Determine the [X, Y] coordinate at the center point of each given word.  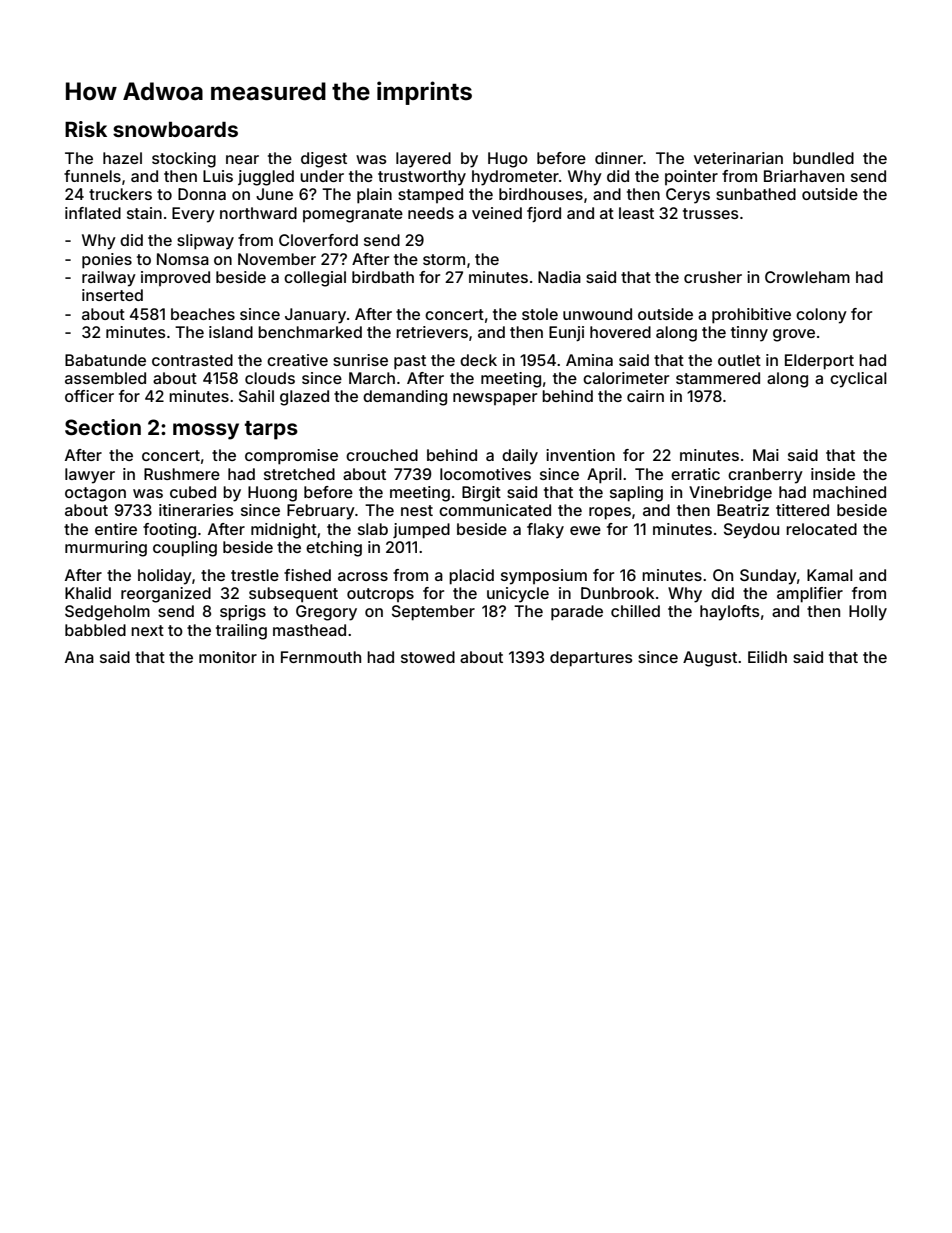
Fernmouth [321, 657]
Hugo [508, 160]
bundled [823, 158]
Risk [86, 129]
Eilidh [767, 657]
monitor [228, 657]
